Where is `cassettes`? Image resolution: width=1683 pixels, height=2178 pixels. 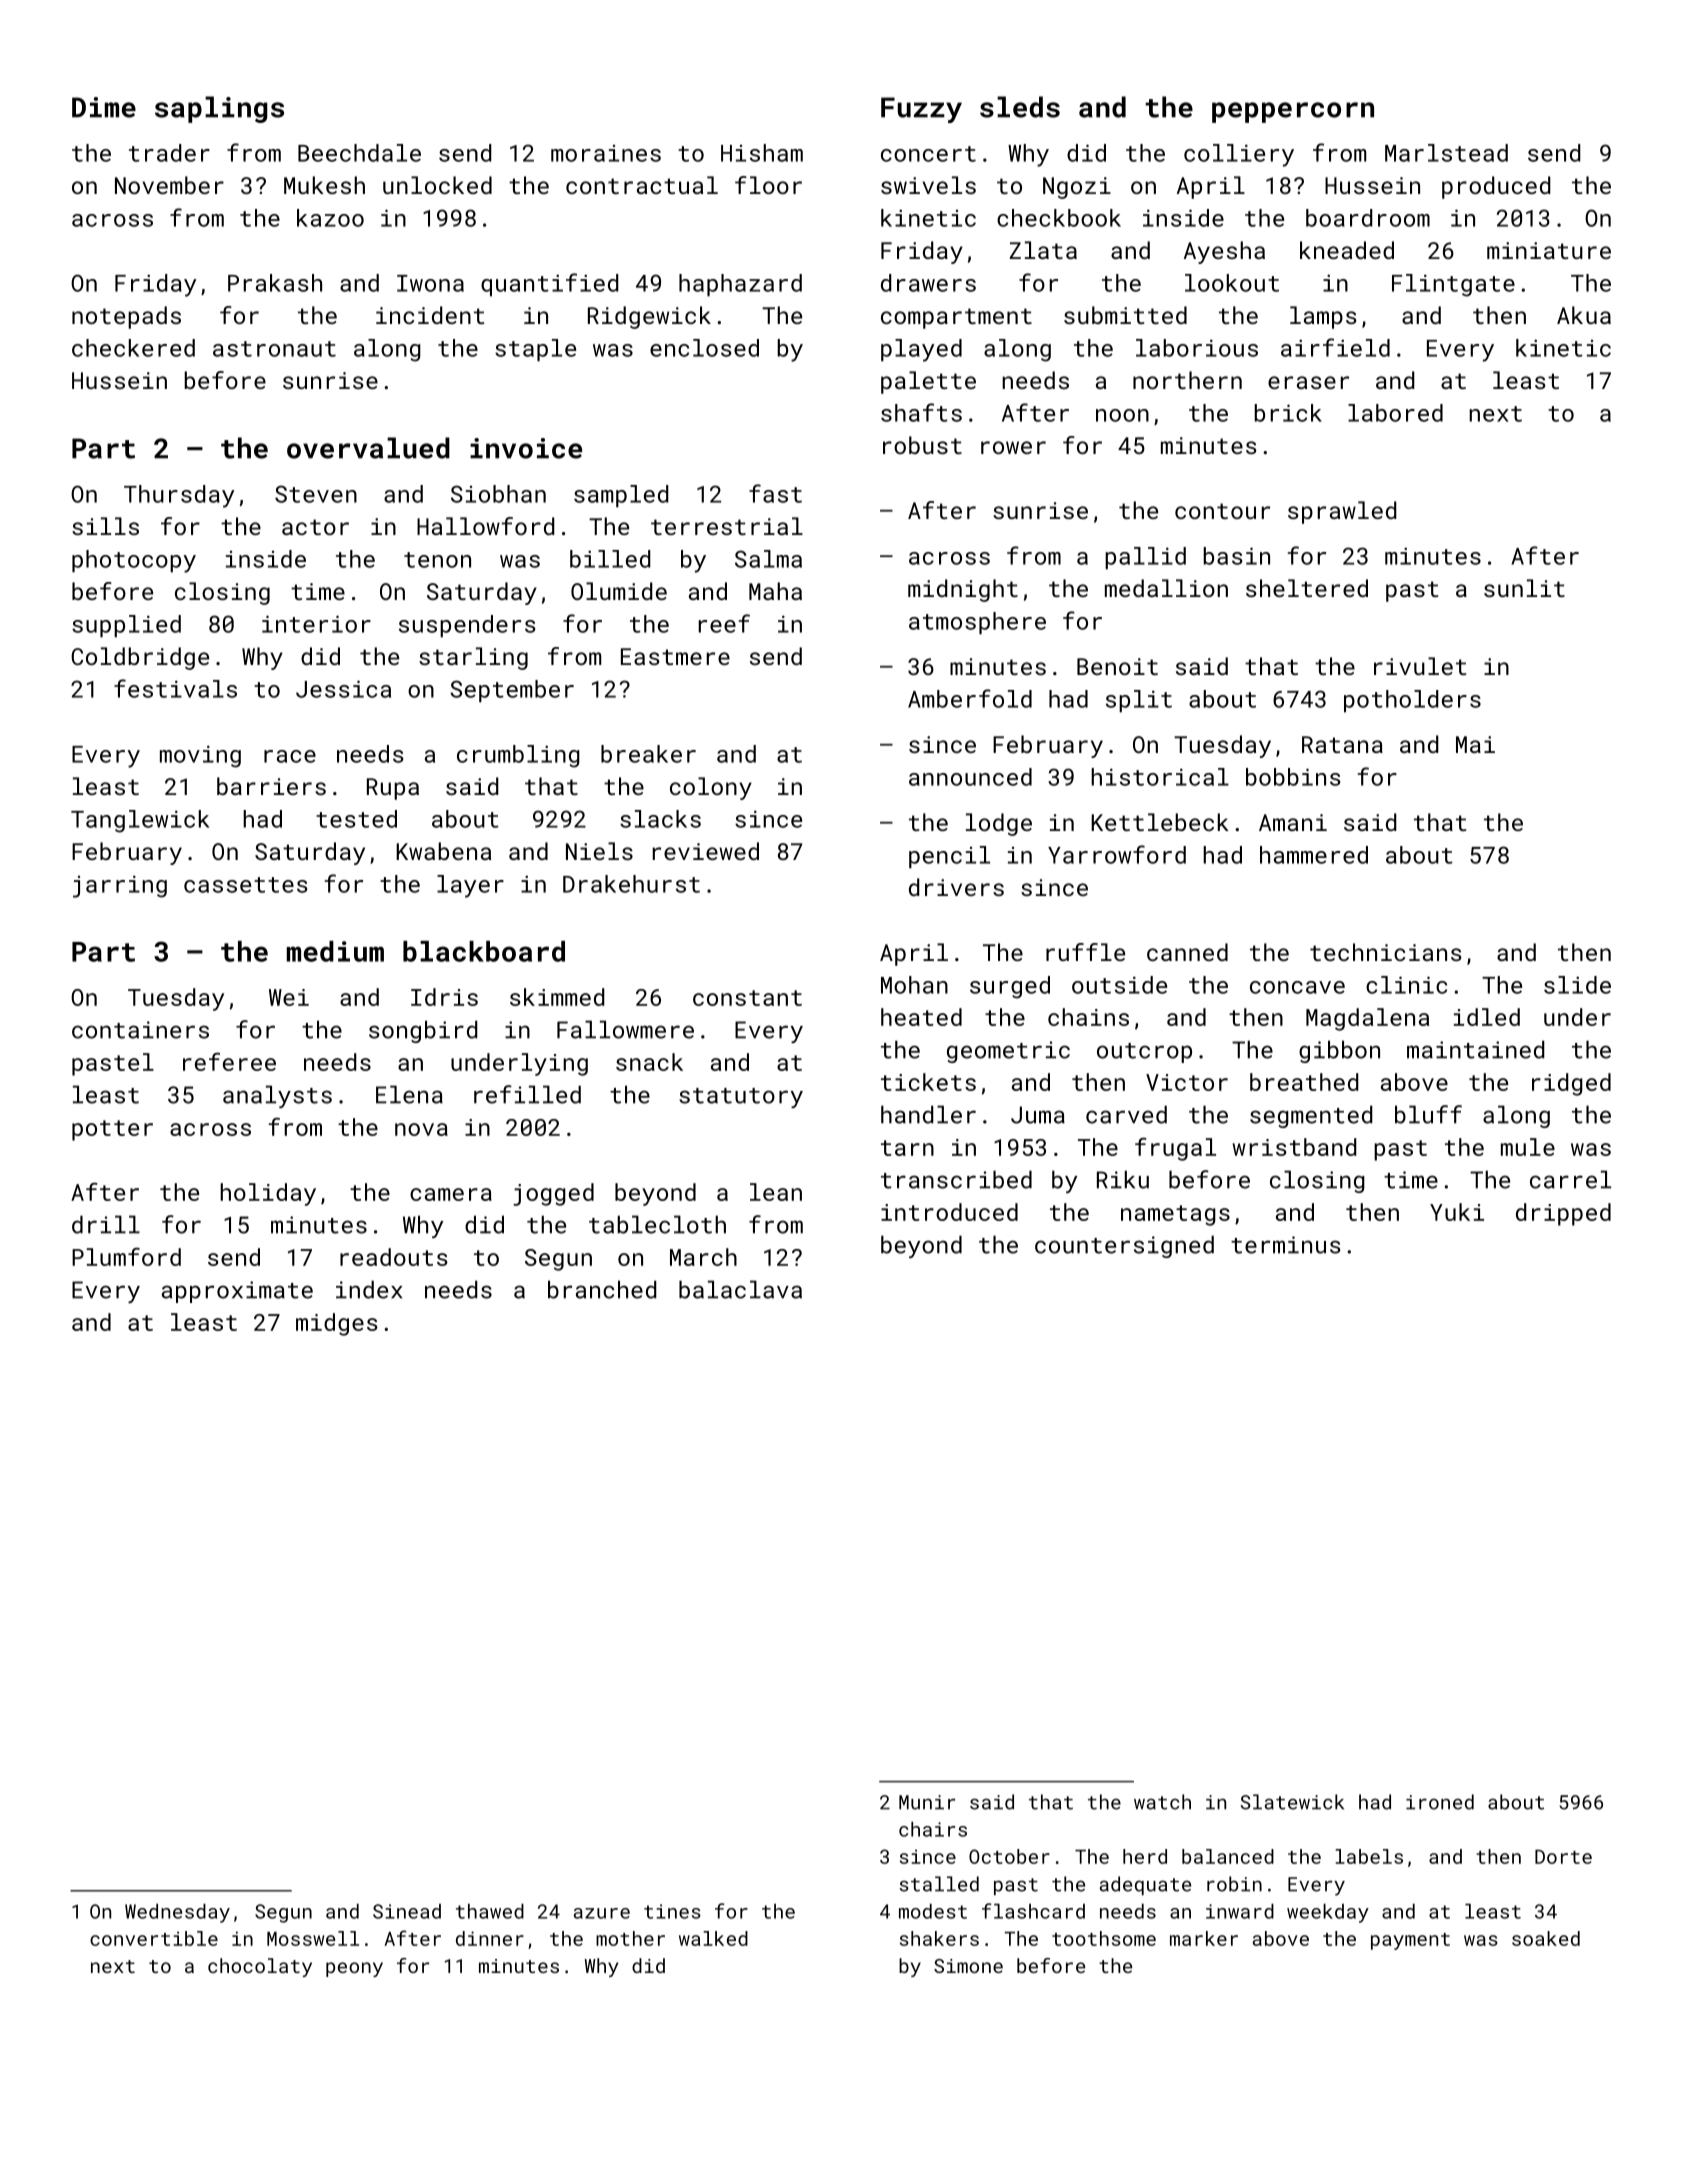
cassettes is located at coordinates (245, 885).
